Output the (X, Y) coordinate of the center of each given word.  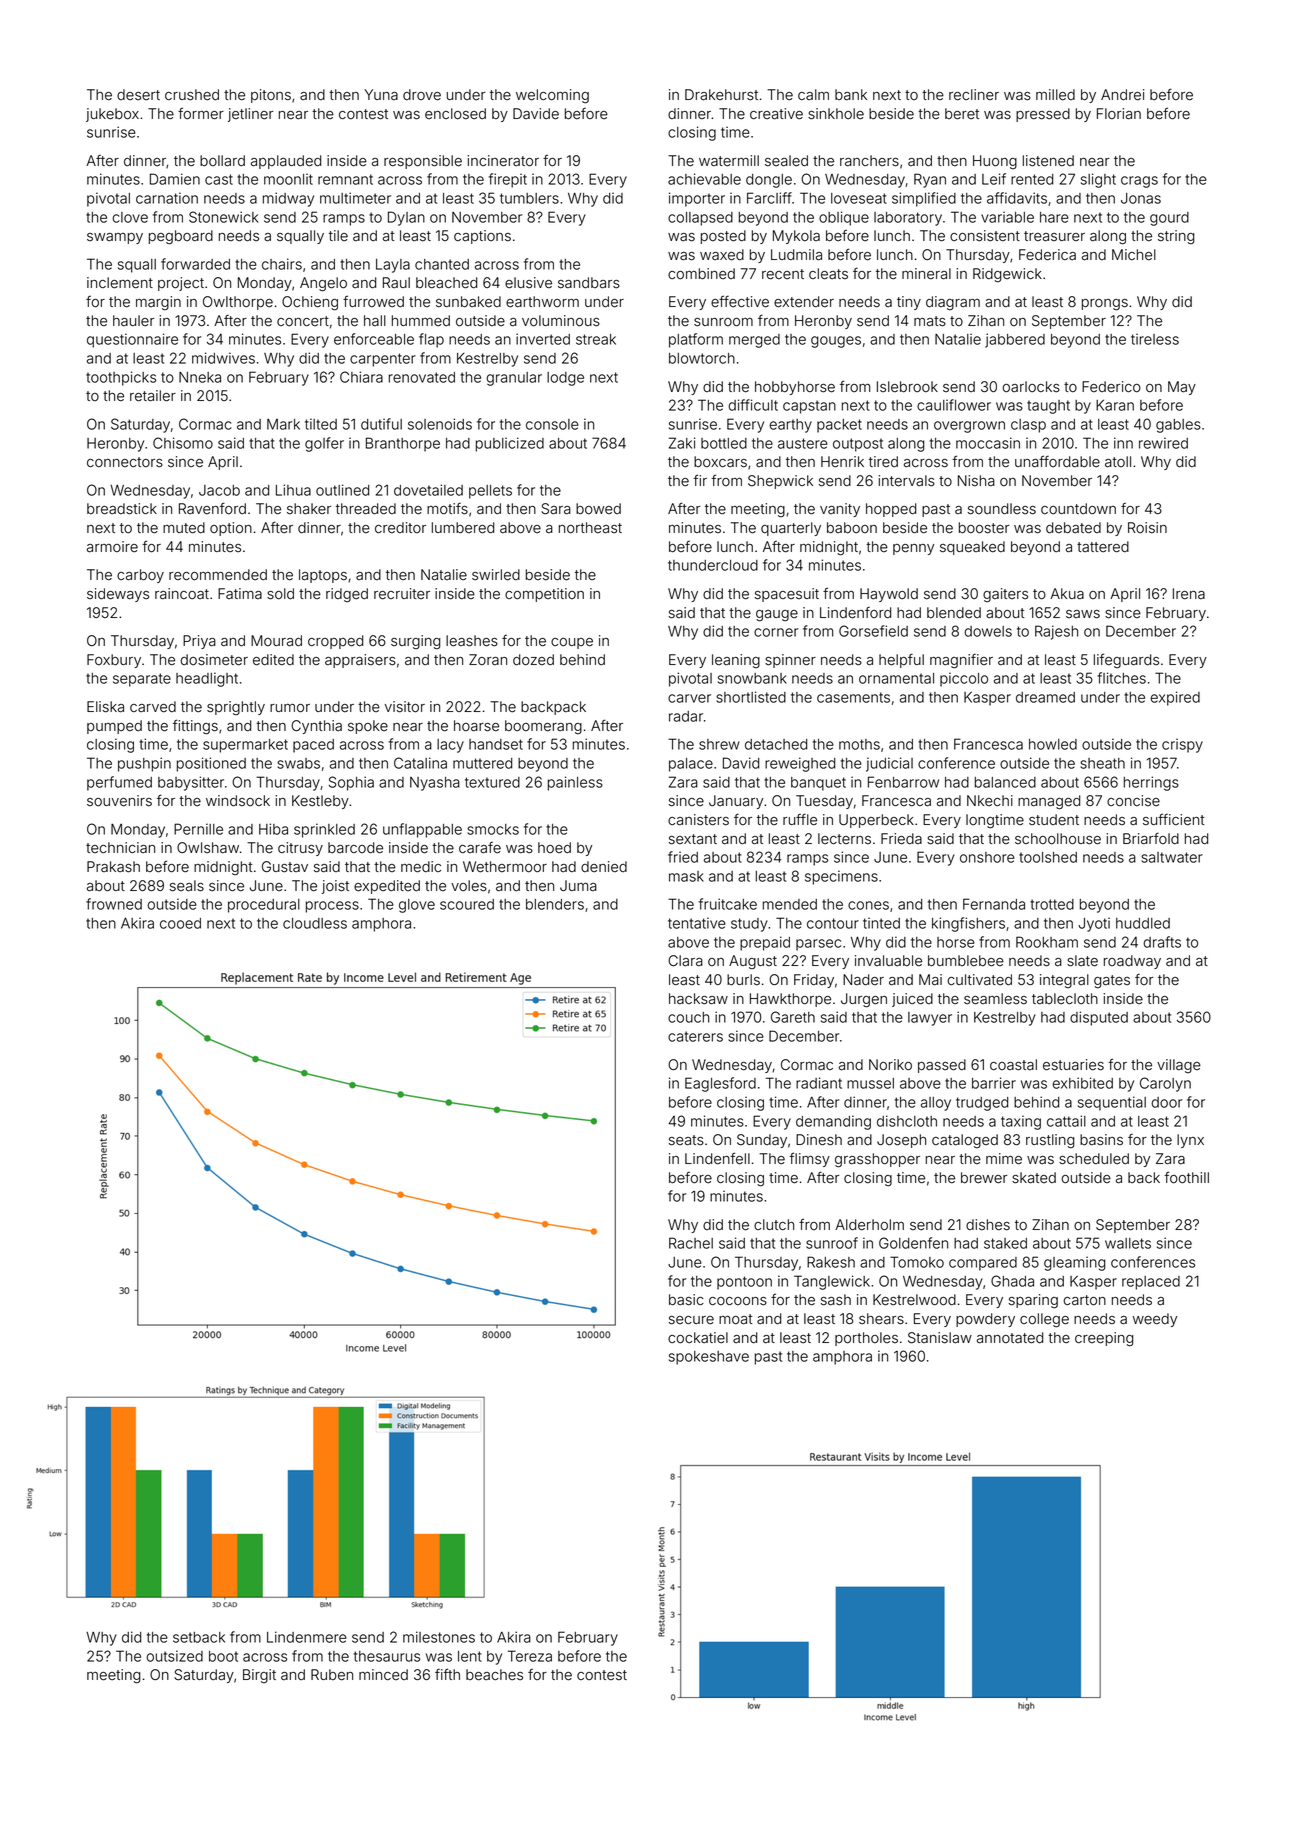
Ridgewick (1007, 275)
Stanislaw (940, 1338)
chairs (282, 264)
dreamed (1045, 697)
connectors (125, 462)
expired (1175, 698)
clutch (774, 1224)
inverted (543, 339)
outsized (174, 1656)
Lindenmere (307, 1637)
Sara (556, 509)
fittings (195, 727)
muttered (482, 763)
